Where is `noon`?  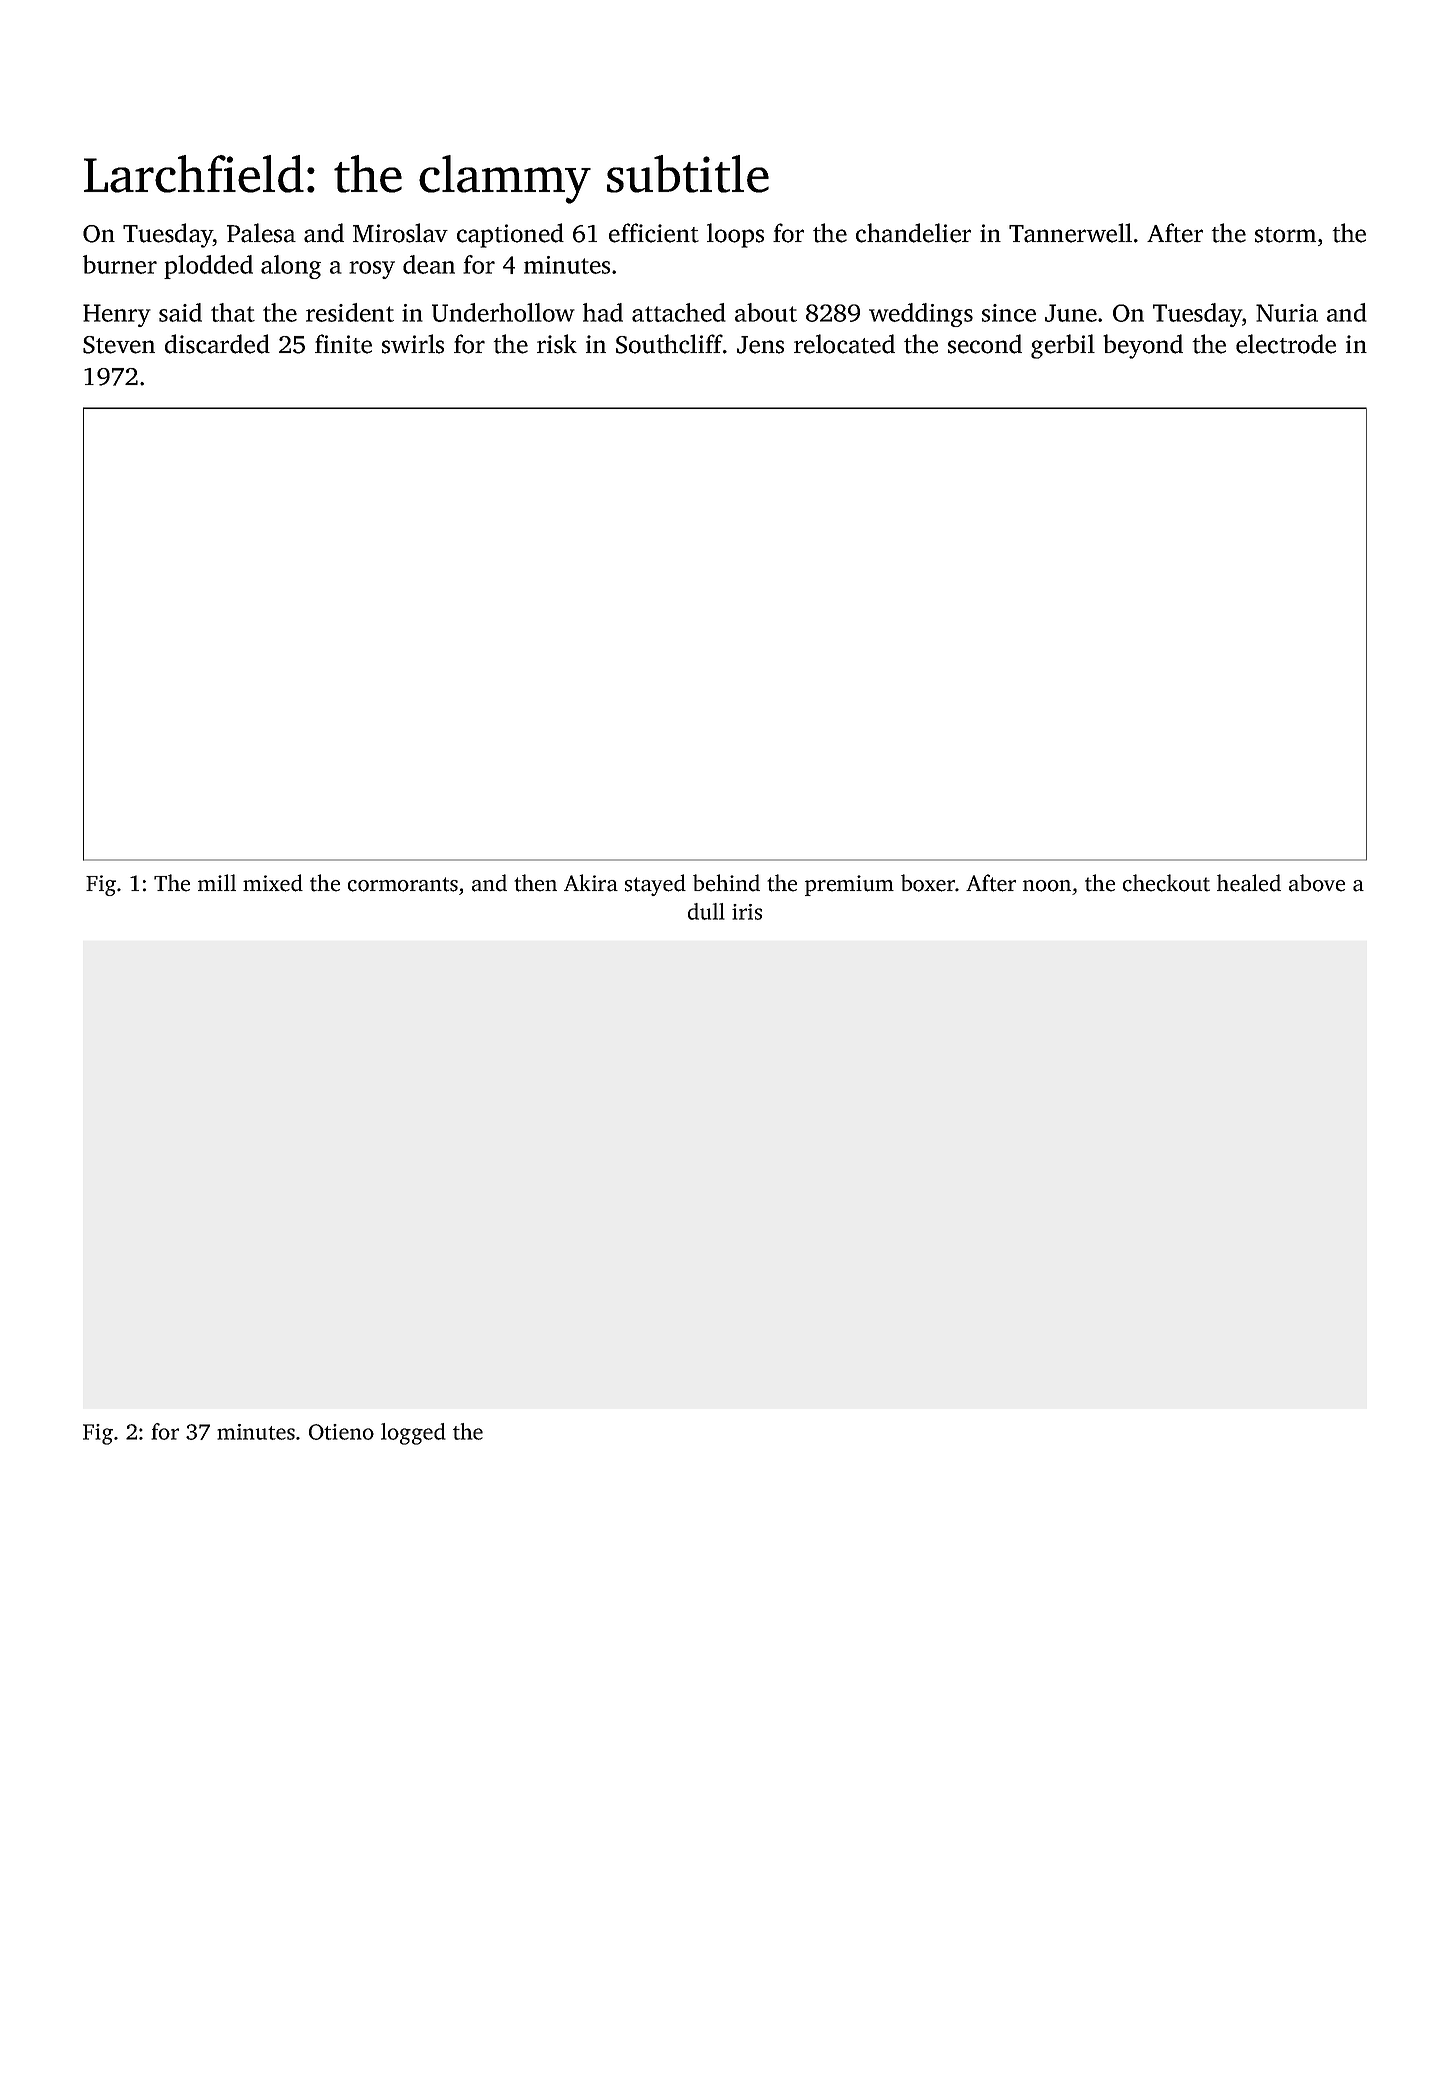
noon is located at coordinates (1047, 886).
